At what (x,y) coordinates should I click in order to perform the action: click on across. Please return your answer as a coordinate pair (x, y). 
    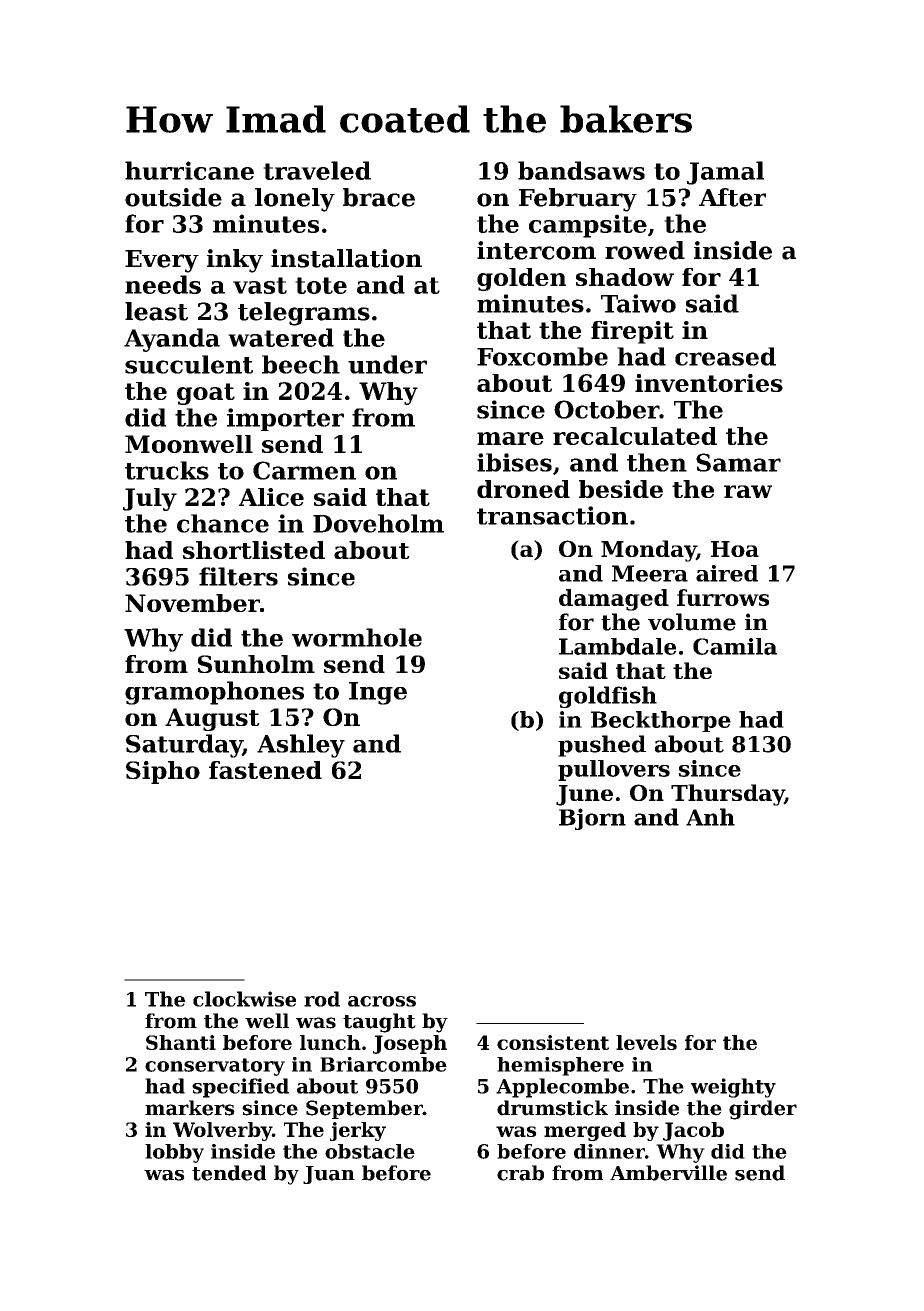
    Looking at the image, I should click on (382, 1001).
